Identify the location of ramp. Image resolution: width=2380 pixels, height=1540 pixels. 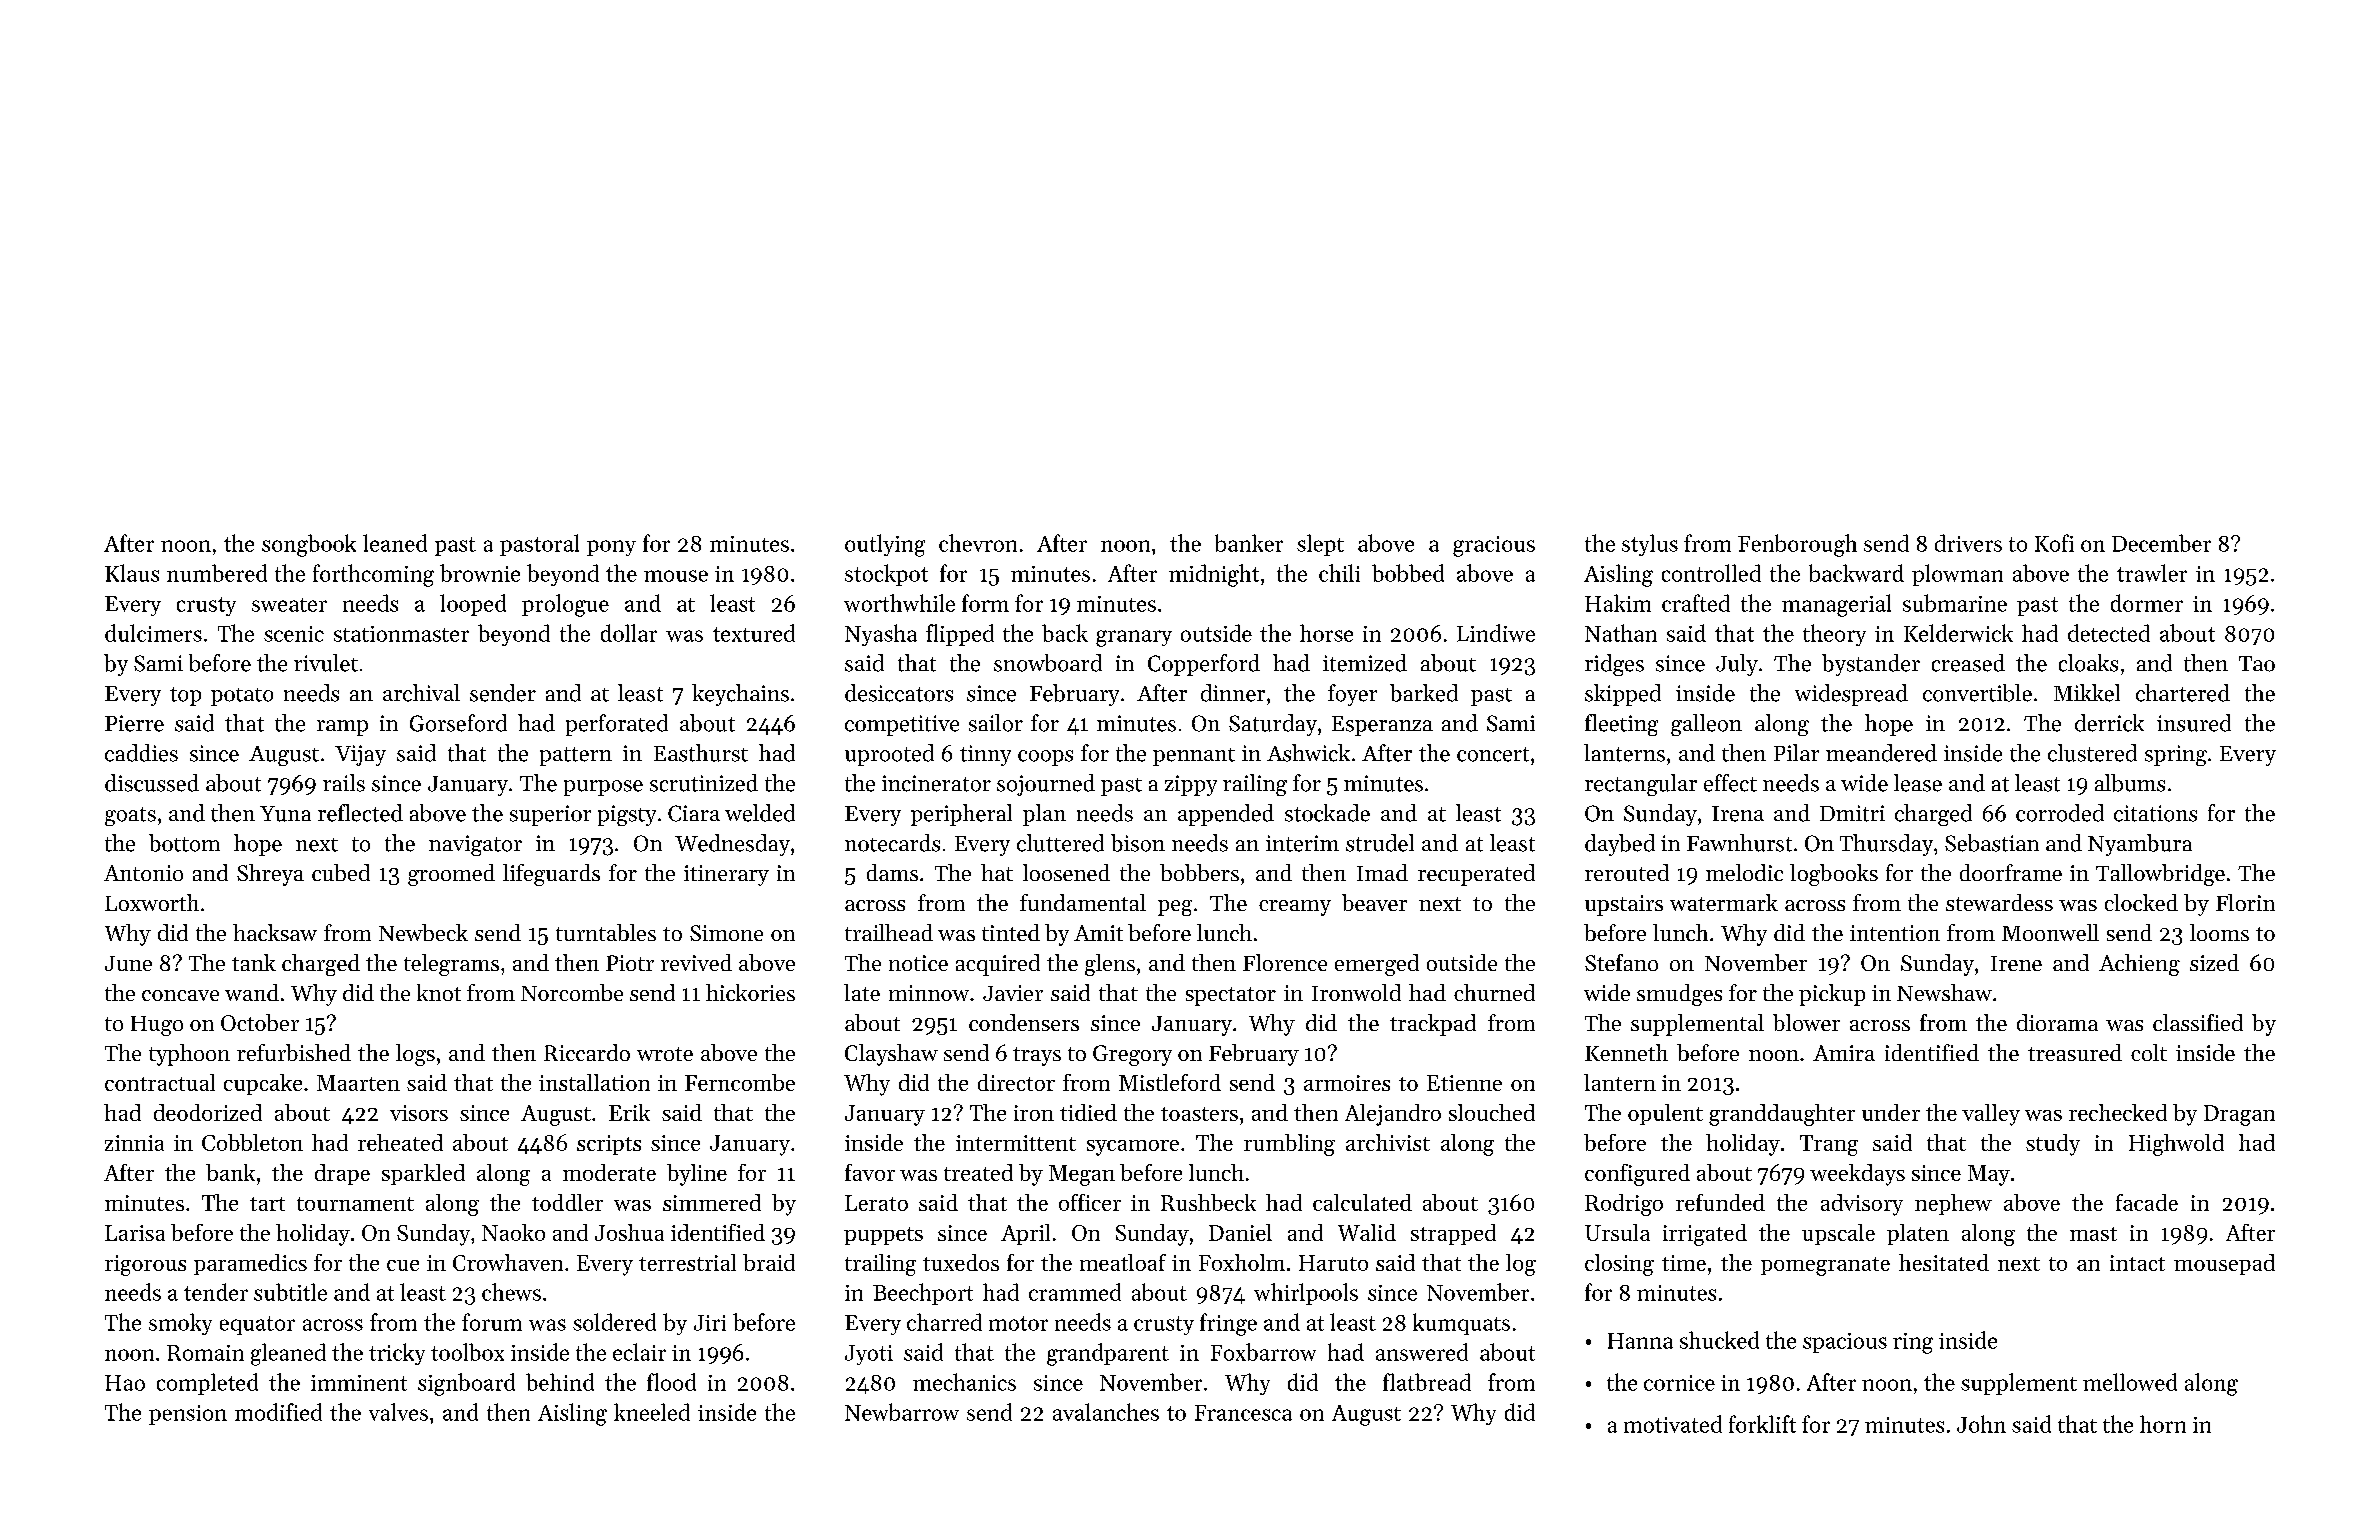
(342, 728).
